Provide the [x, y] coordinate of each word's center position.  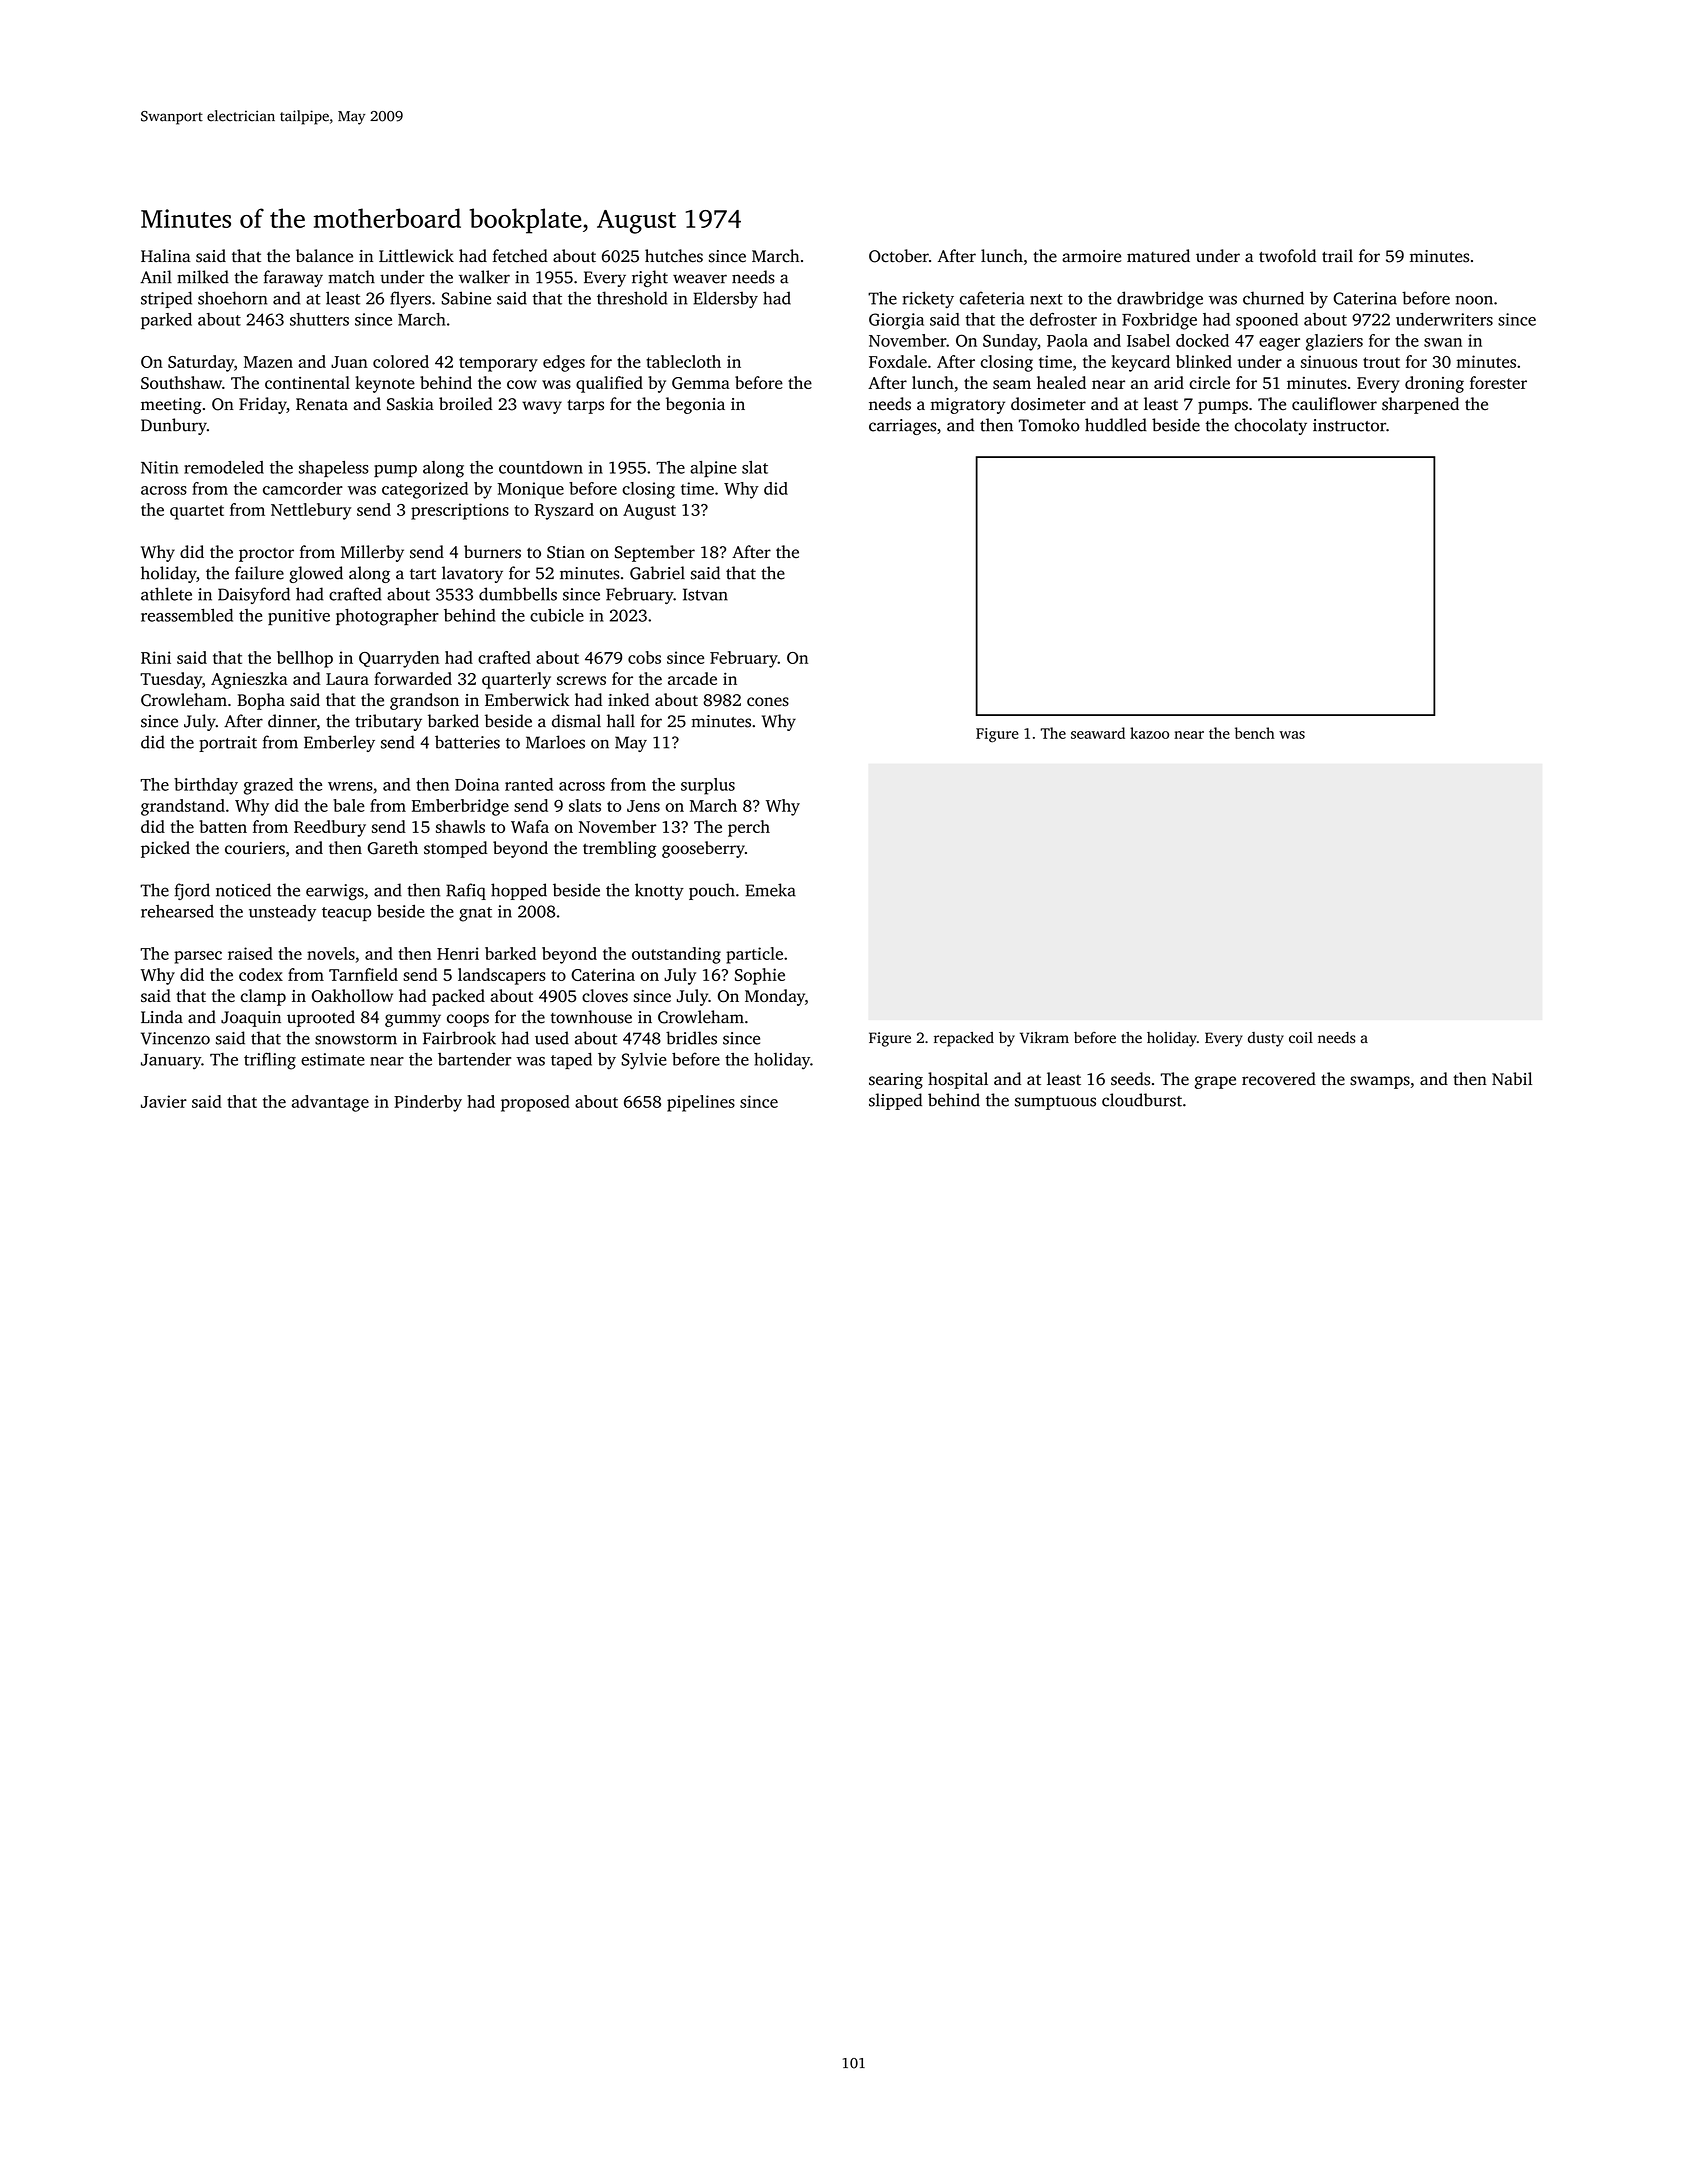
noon [1474, 300]
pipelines [701, 1103]
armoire [1091, 256]
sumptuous [1055, 1103]
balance [324, 255]
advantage [330, 1103]
